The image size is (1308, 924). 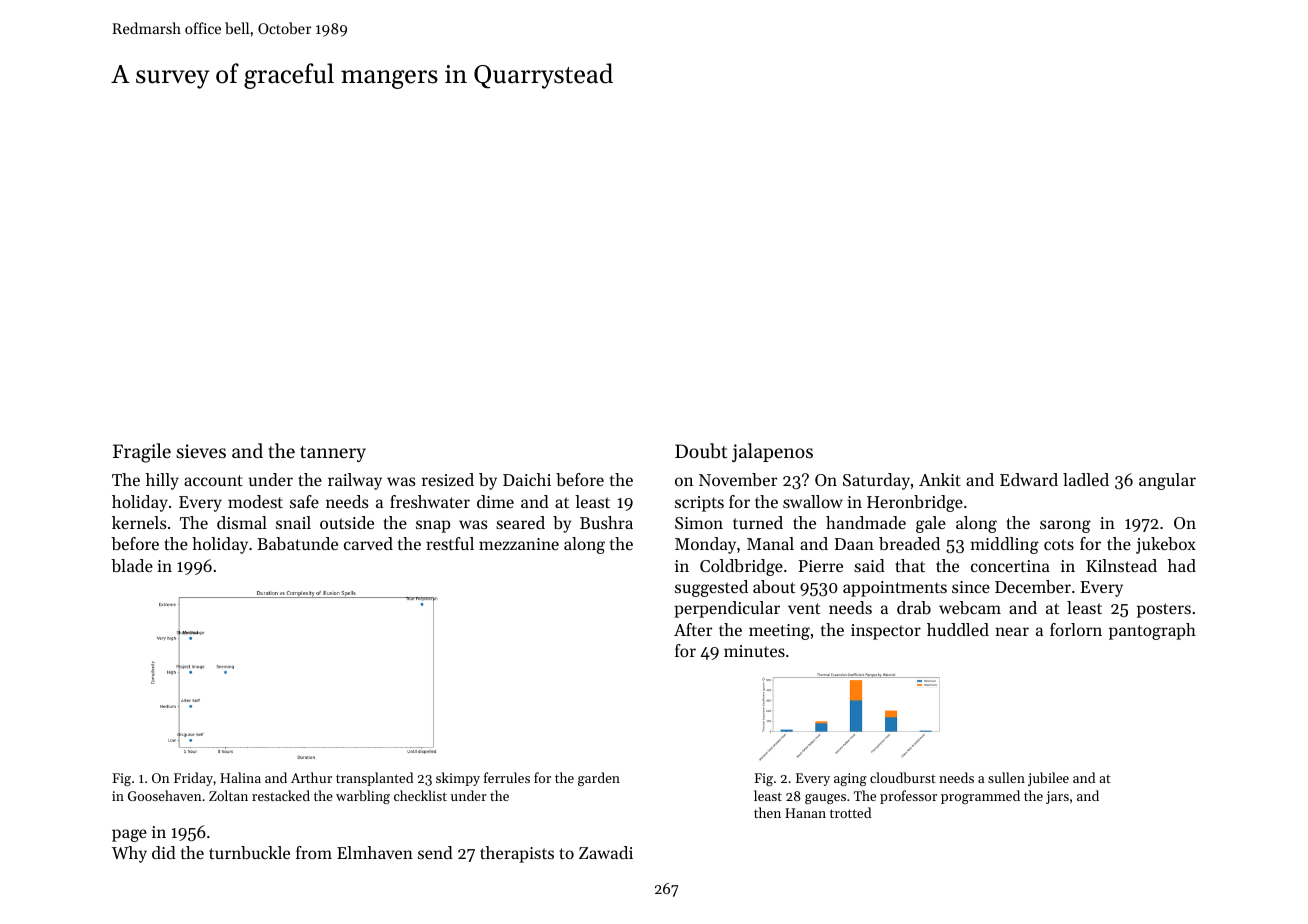 I want to click on suggested, so click(x=711, y=588).
